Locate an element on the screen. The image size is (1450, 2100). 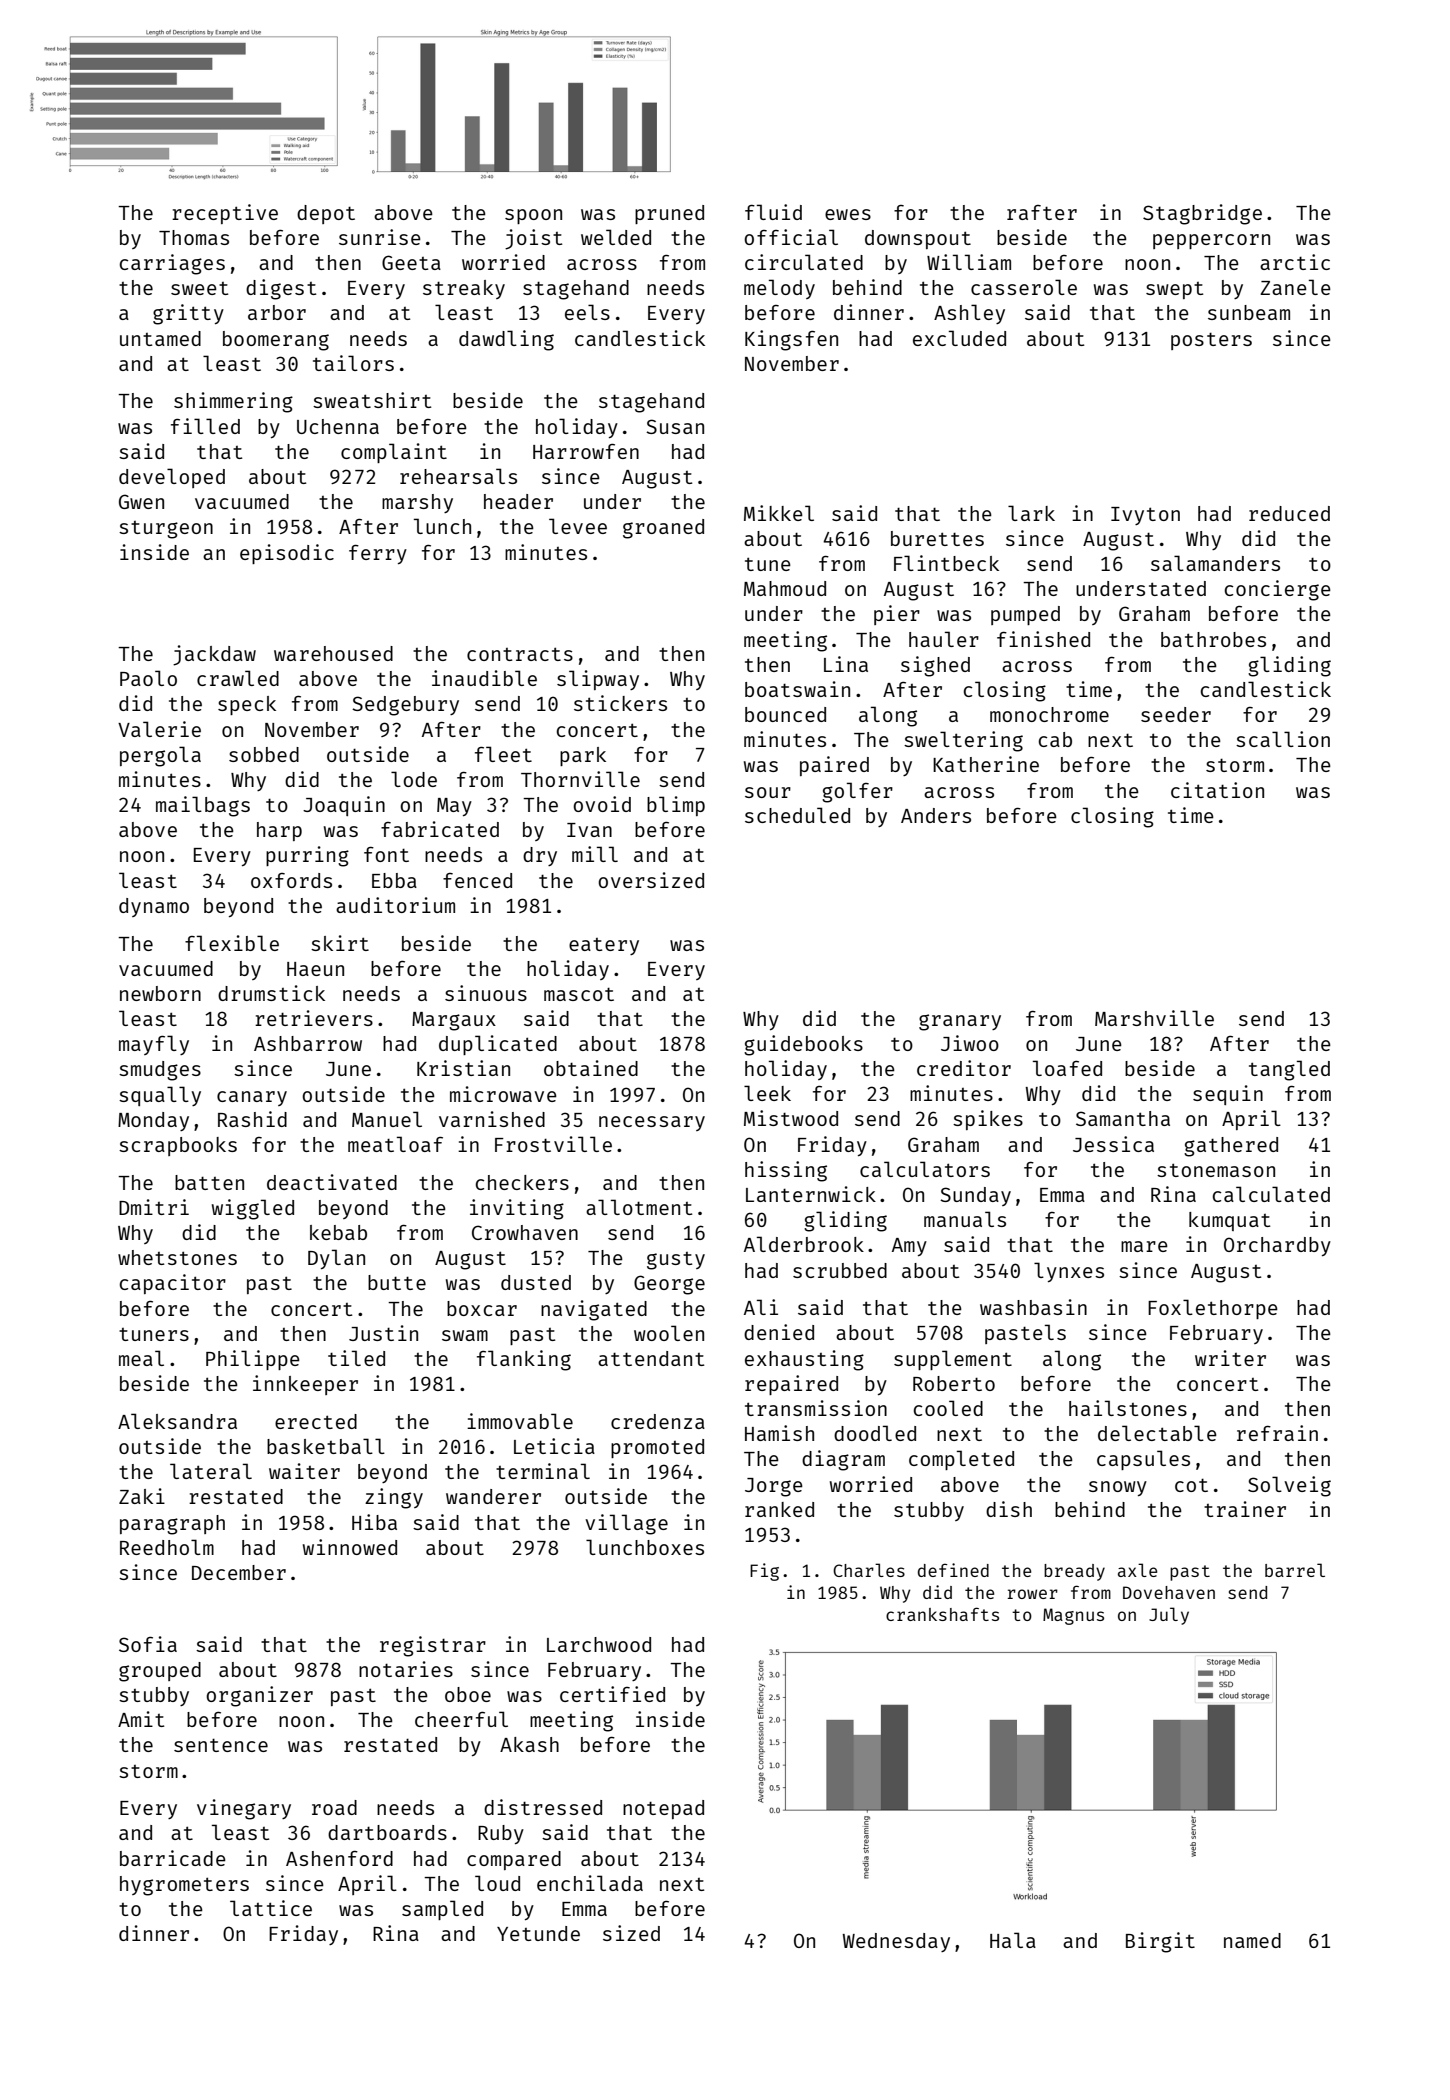
citation is located at coordinates (1217, 790).
